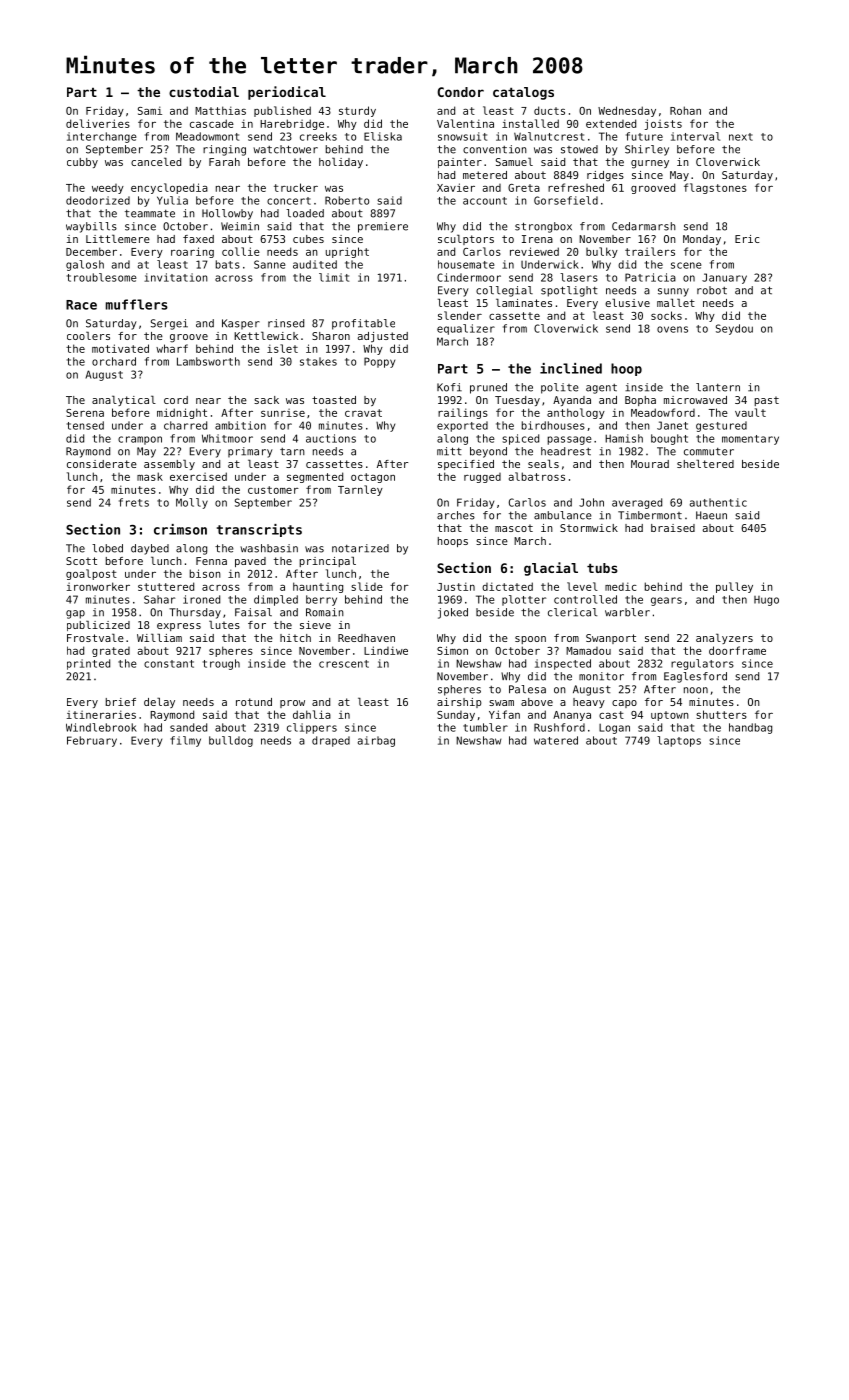 This screenshot has width=849, height=1400. I want to click on shutters, so click(721, 714).
